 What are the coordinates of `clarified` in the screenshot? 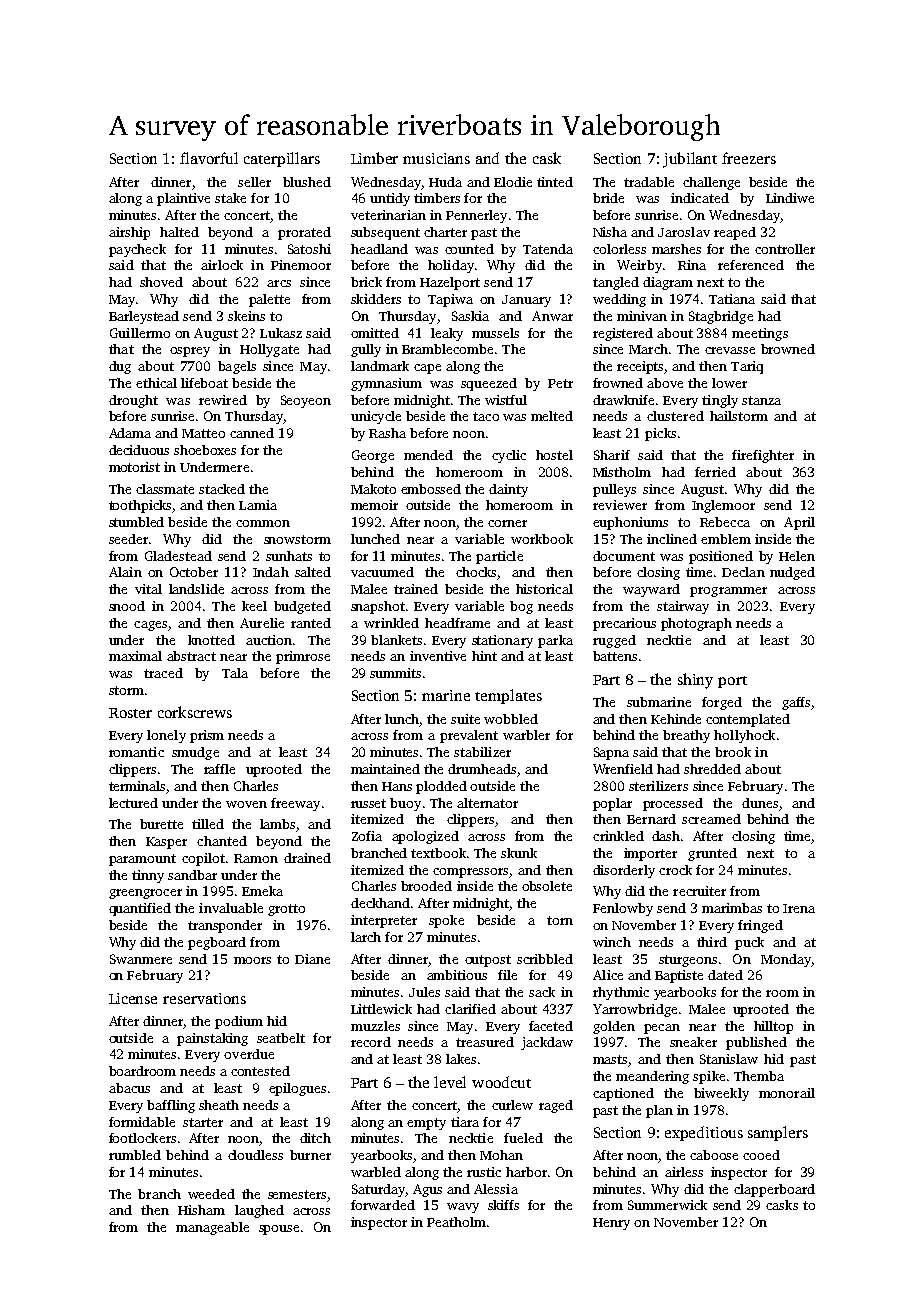 It's located at (470, 1009).
